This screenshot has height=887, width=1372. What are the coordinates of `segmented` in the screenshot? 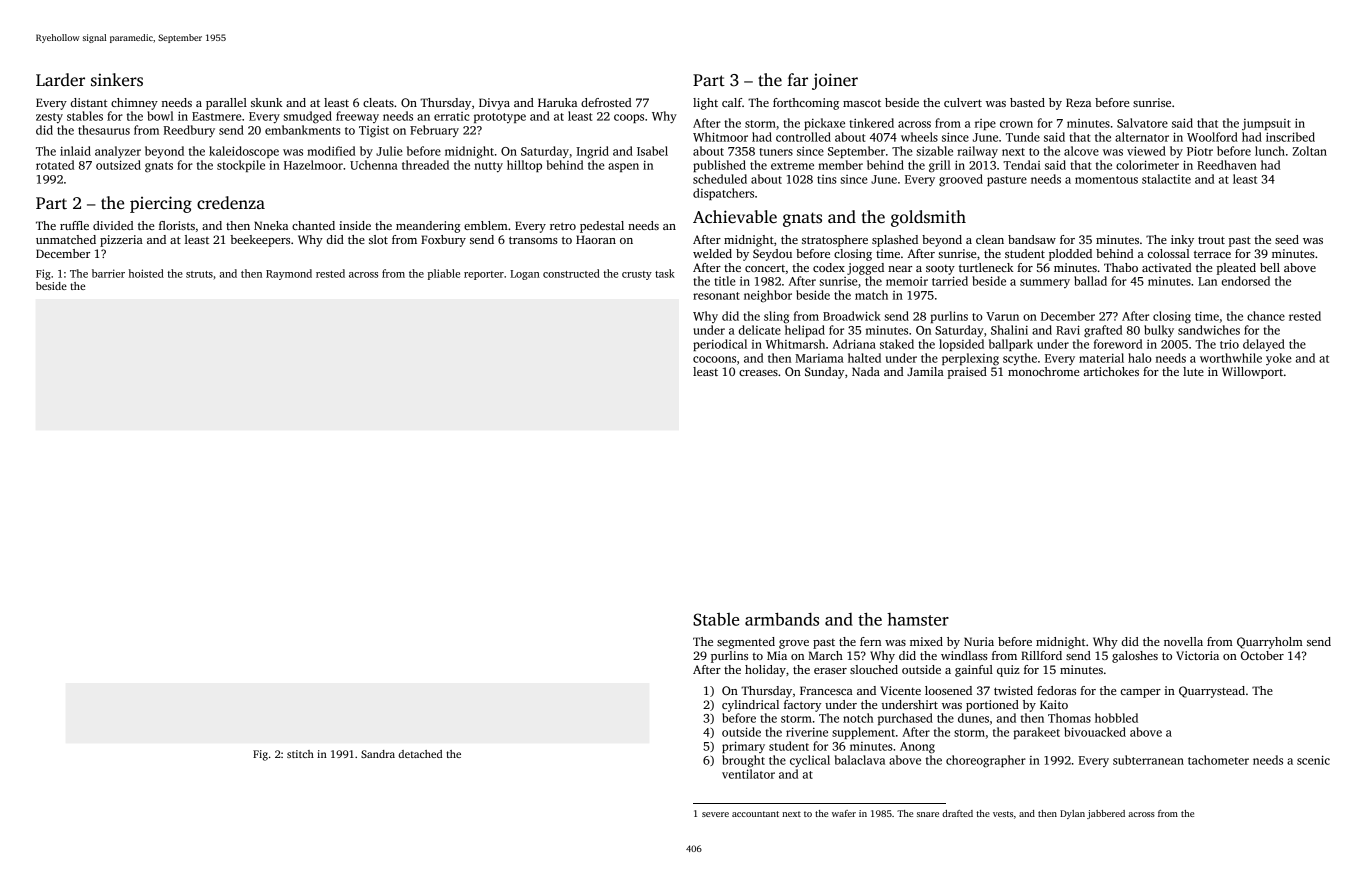 It's located at (746, 643).
